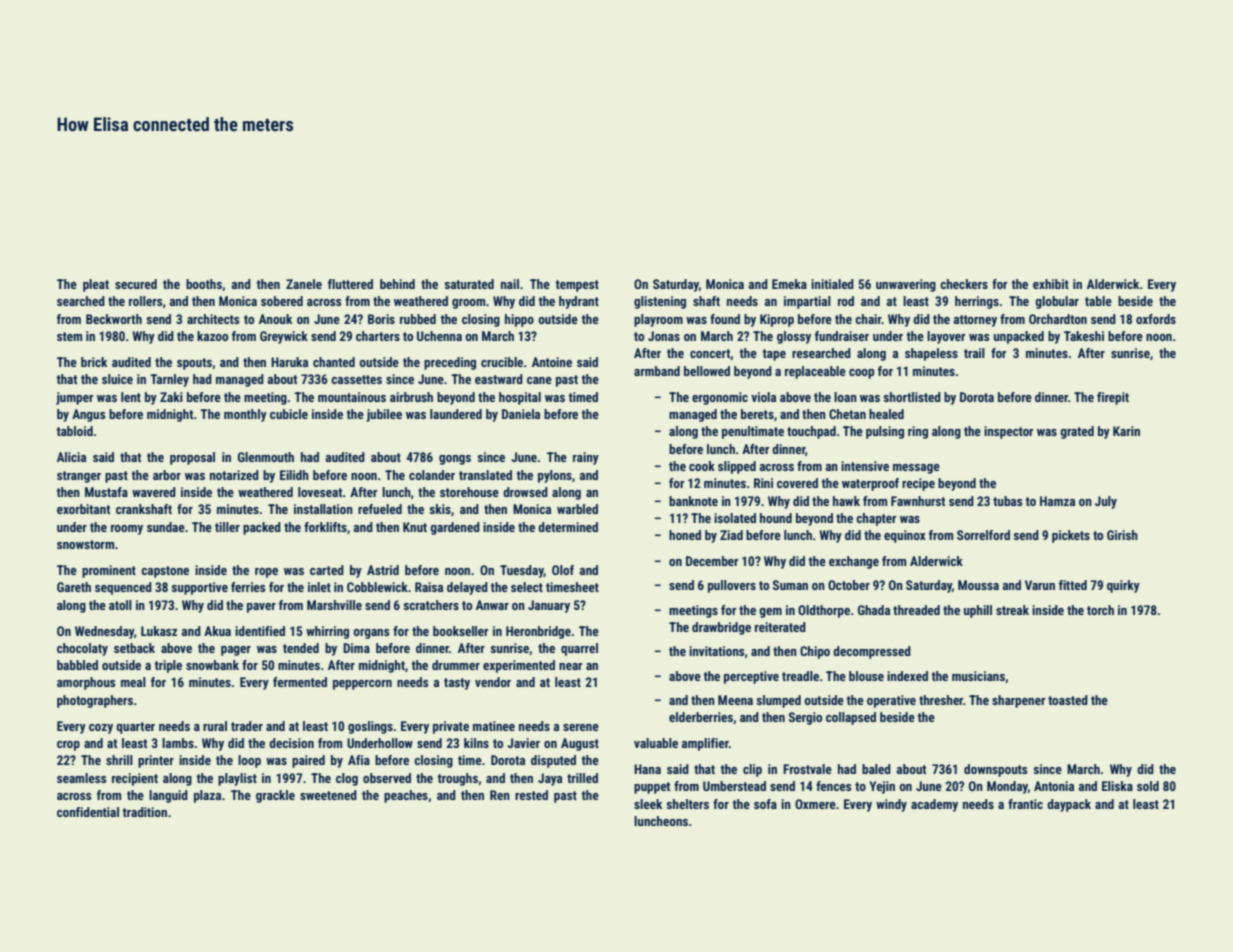 Image resolution: width=1233 pixels, height=952 pixels. Describe the element at coordinates (1018, 701) in the image. I see `sharpener` at that location.
